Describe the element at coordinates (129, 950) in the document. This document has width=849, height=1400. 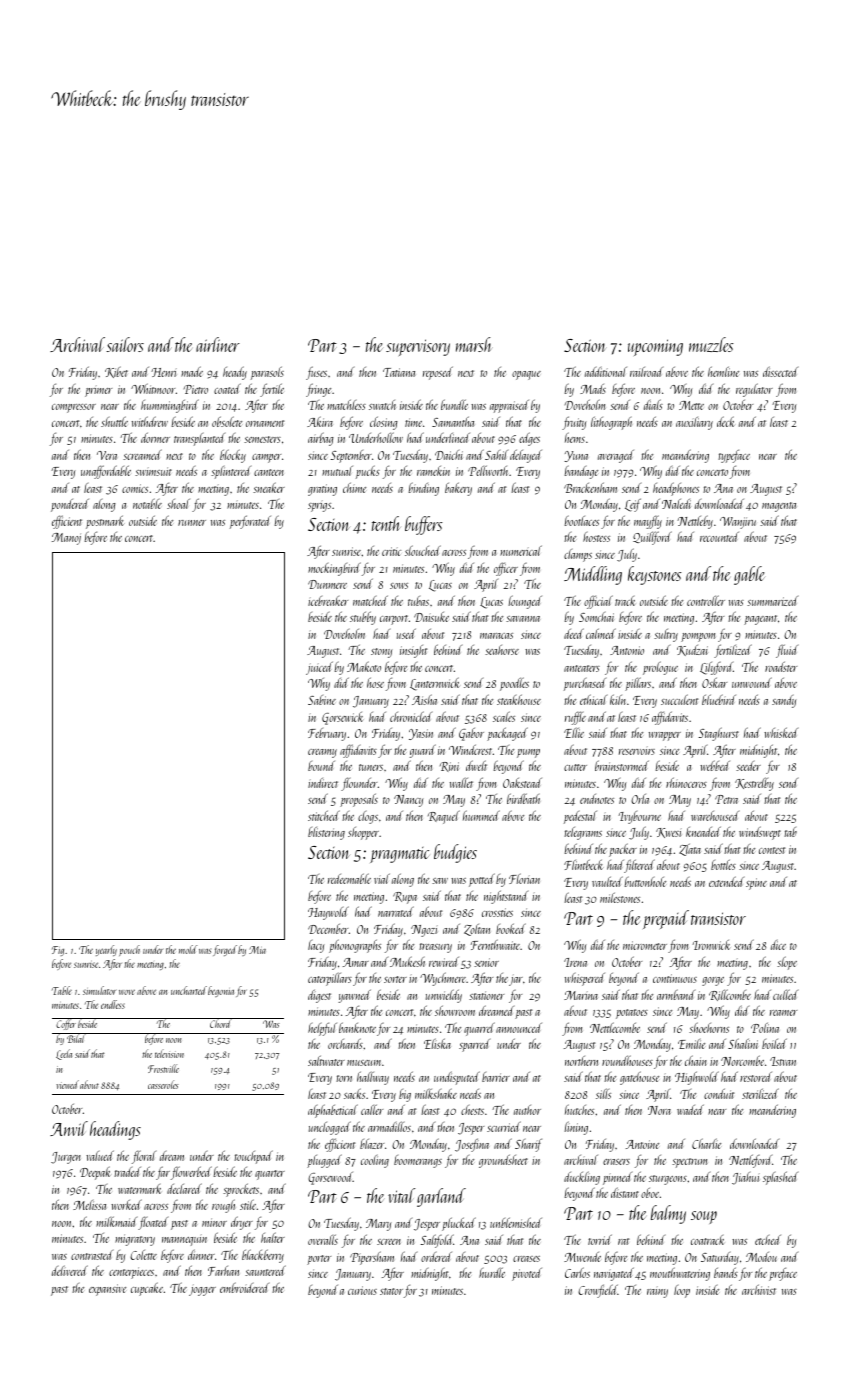
I see `pouch` at that location.
